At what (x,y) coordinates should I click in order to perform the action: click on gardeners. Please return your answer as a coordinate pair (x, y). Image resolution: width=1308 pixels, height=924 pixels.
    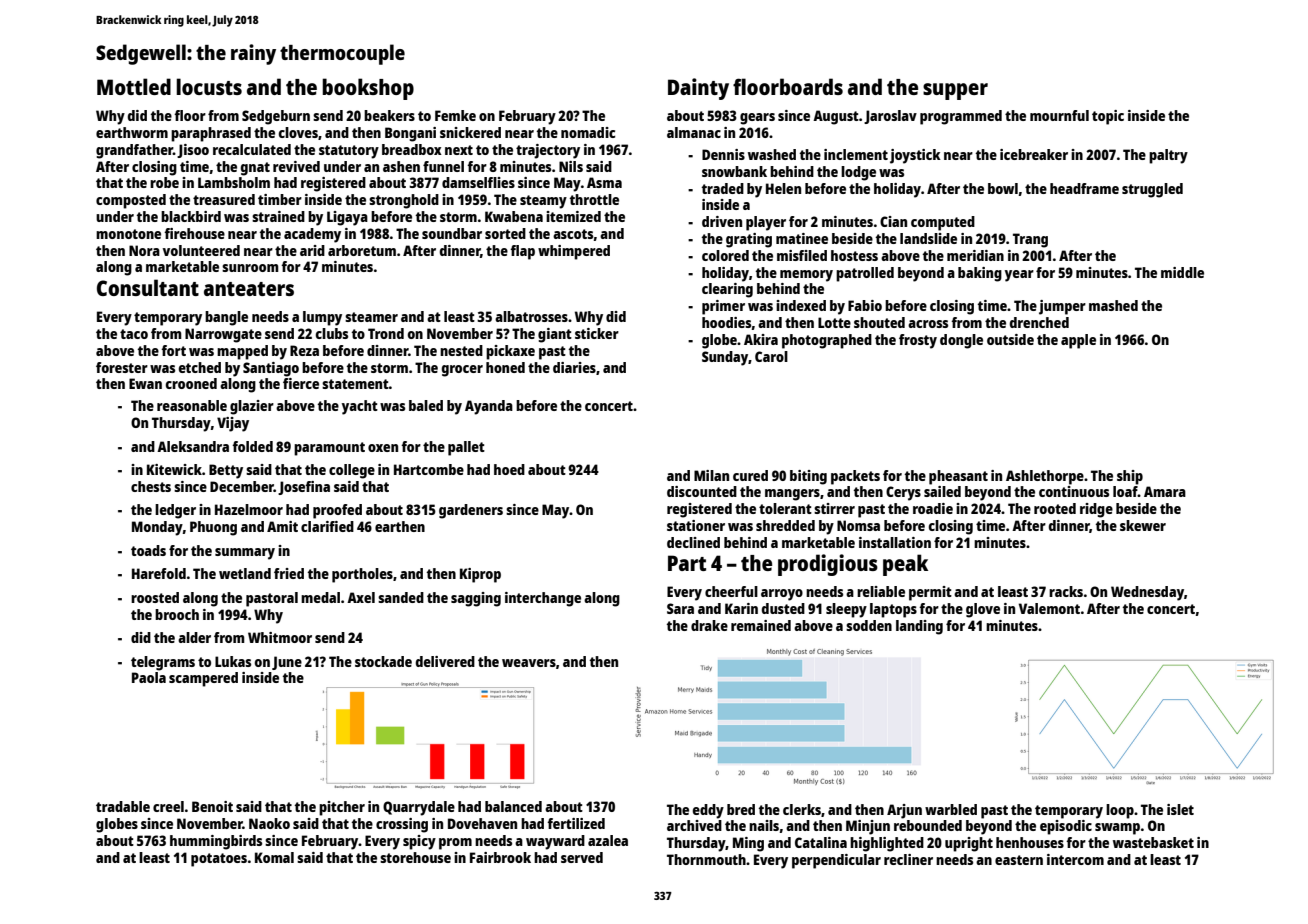
    Looking at the image, I should click on (471, 511).
